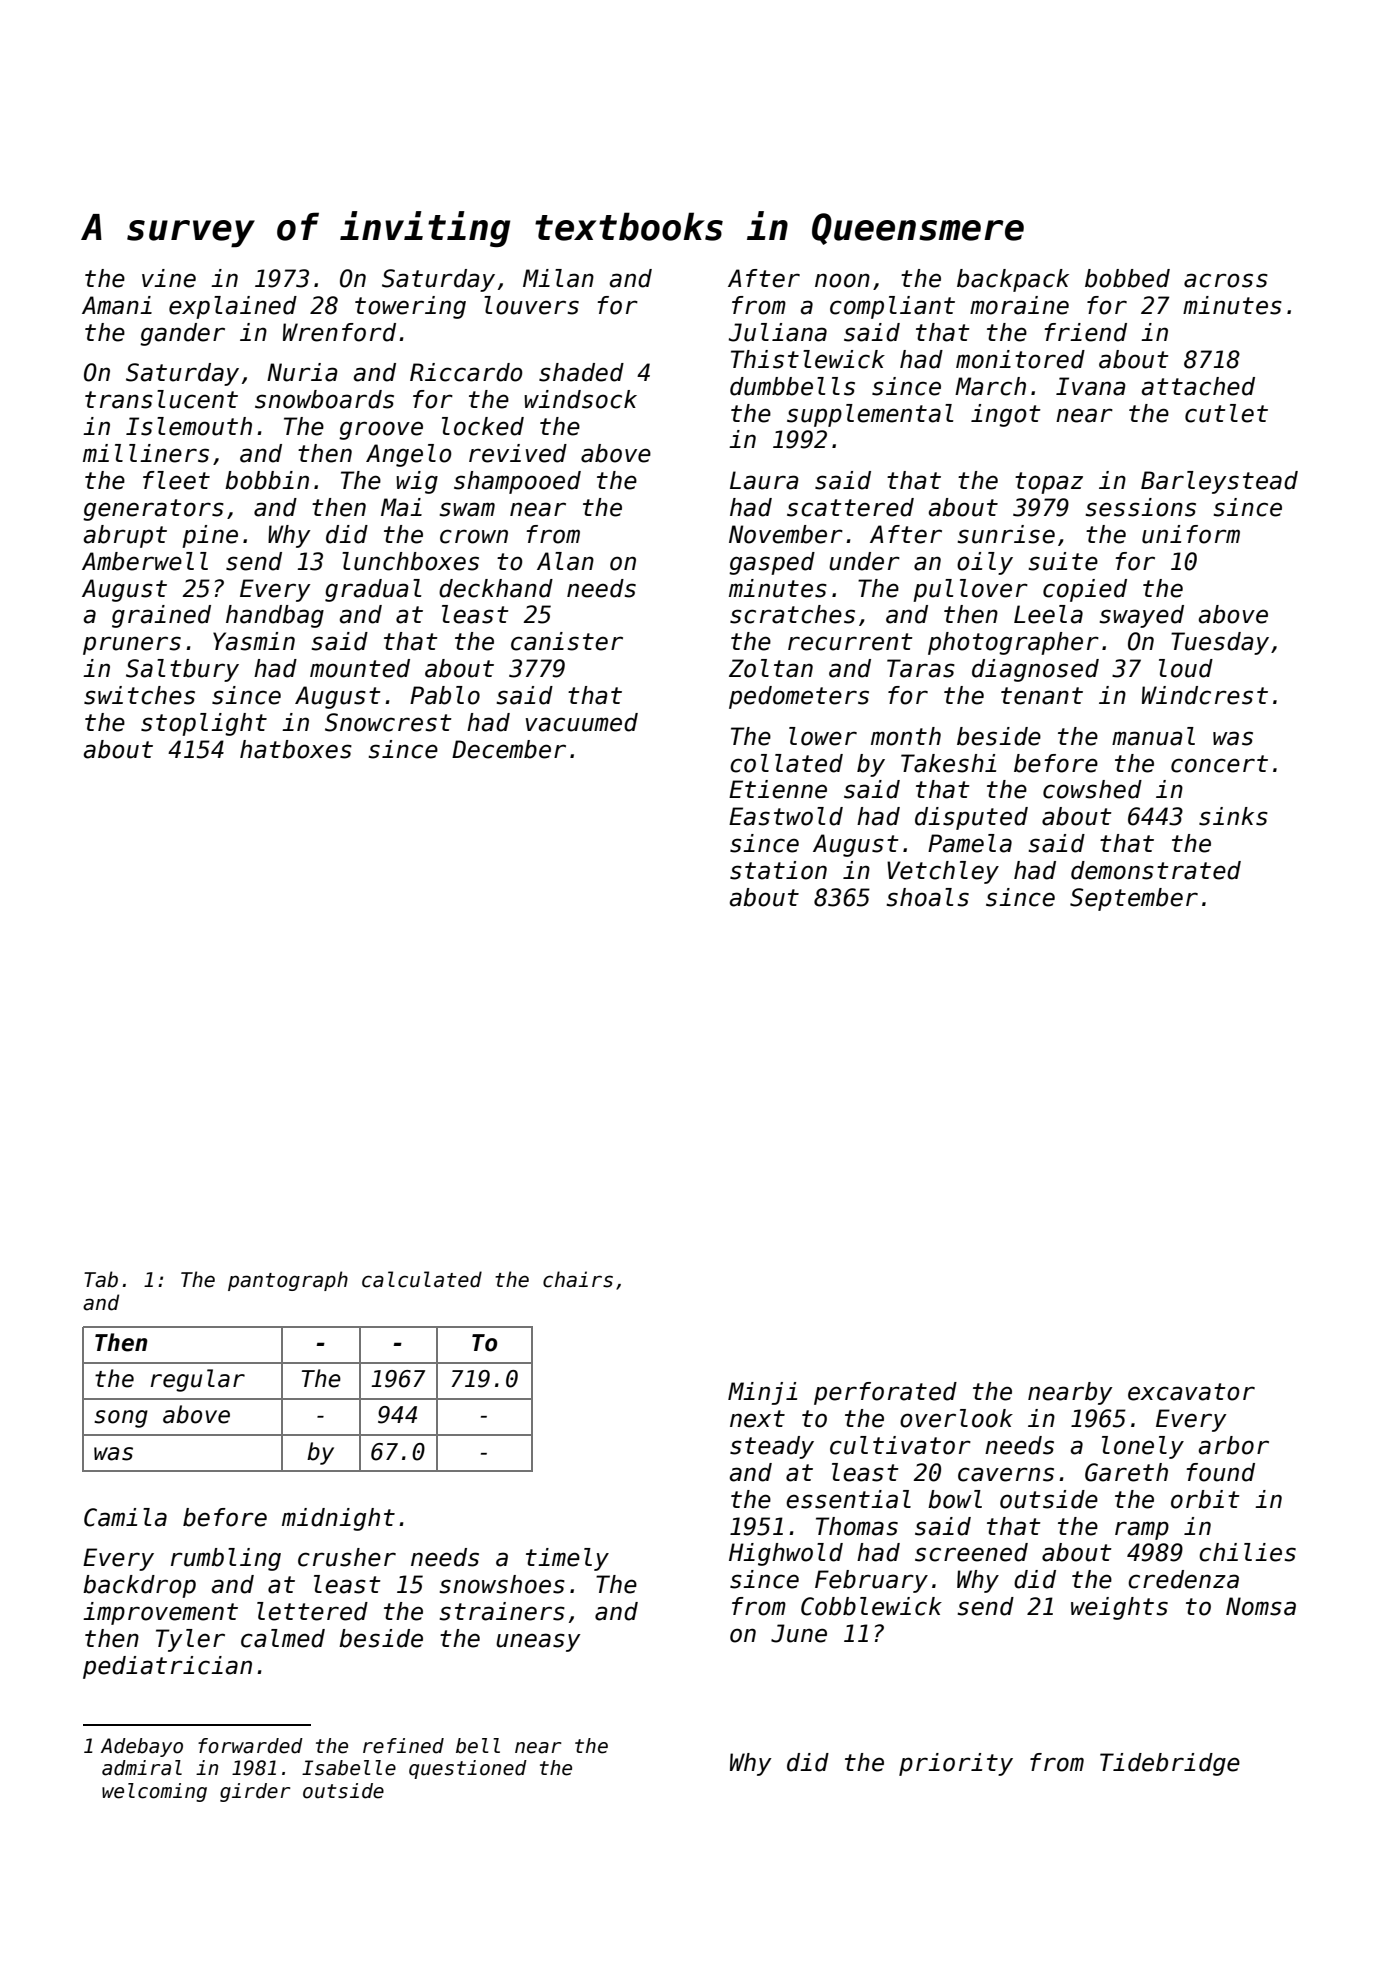 The height and width of the screenshot is (1969, 1386). Describe the element at coordinates (578, 1279) in the screenshot. I see `chairs` at that location.
